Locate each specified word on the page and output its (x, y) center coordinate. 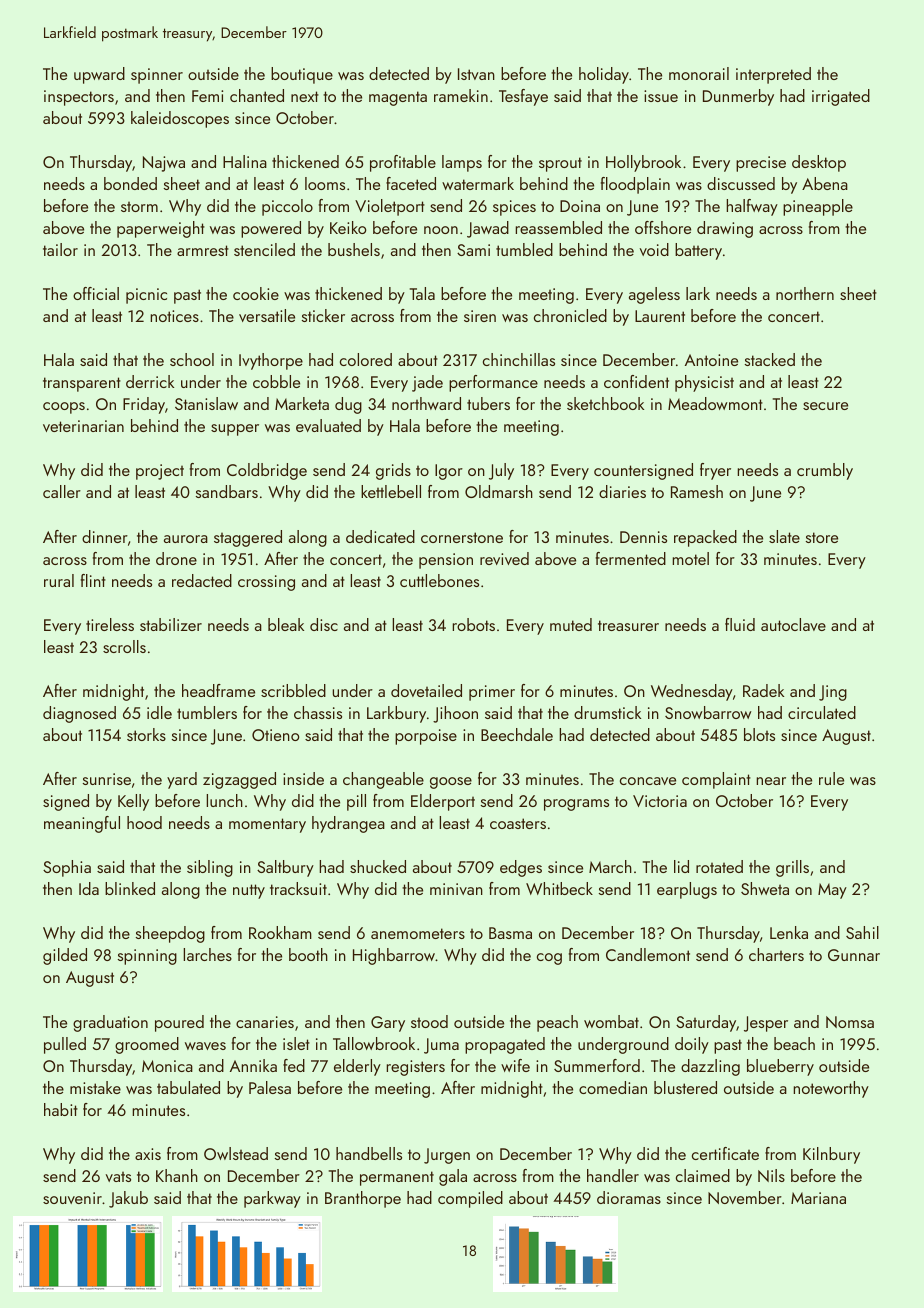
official (96, 293)
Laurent (660, 316)
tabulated (188, 1087)
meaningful (82, 824)
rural (59, 580)
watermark (478, 183)
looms (325, 183)
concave (648, 781)
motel (690, 558)
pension (446, 561)
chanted (257, 95)
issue (661, 96)
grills (792, 868)
